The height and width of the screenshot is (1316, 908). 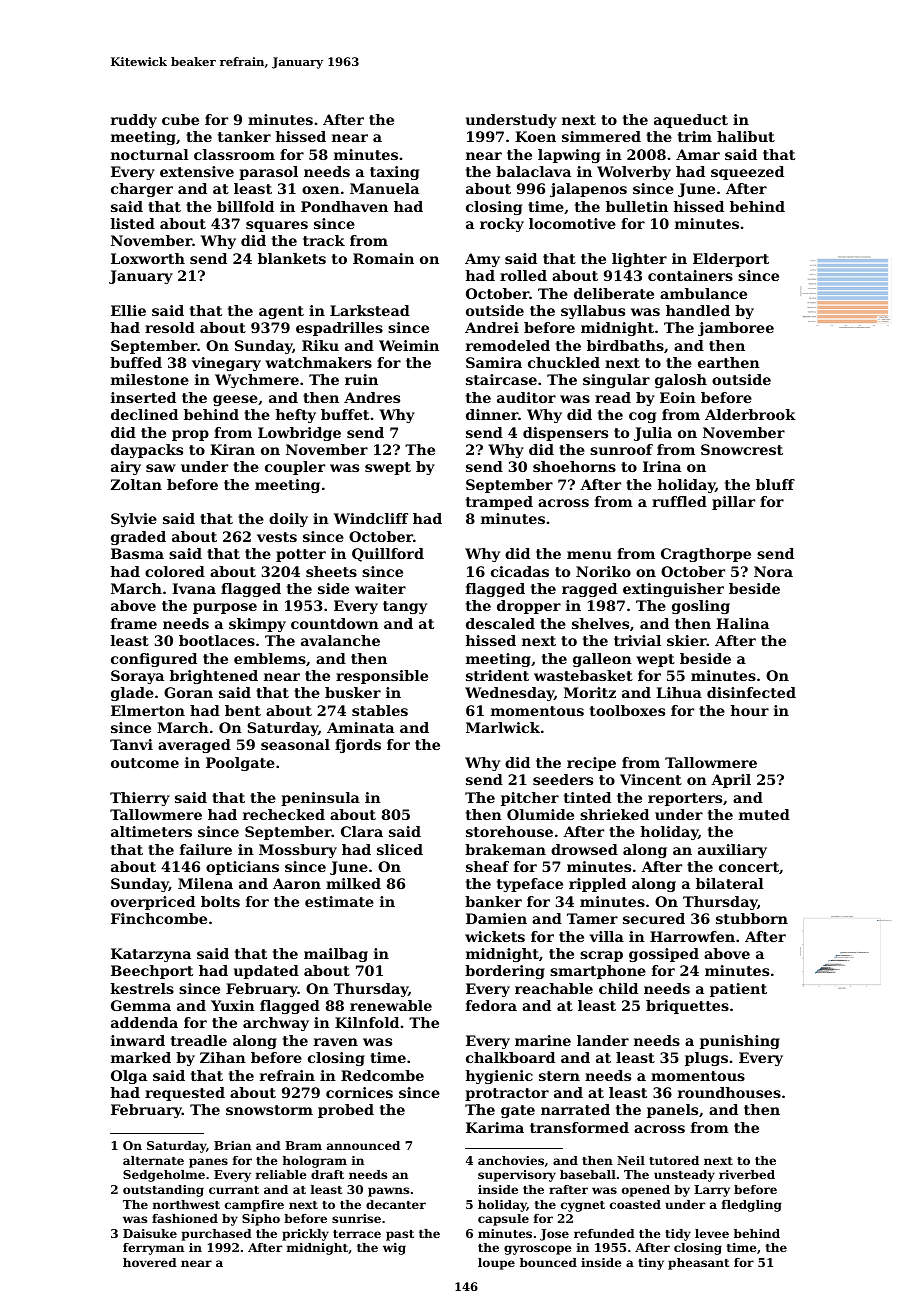 I want to click on Koen, so click(x=535, y=136).
